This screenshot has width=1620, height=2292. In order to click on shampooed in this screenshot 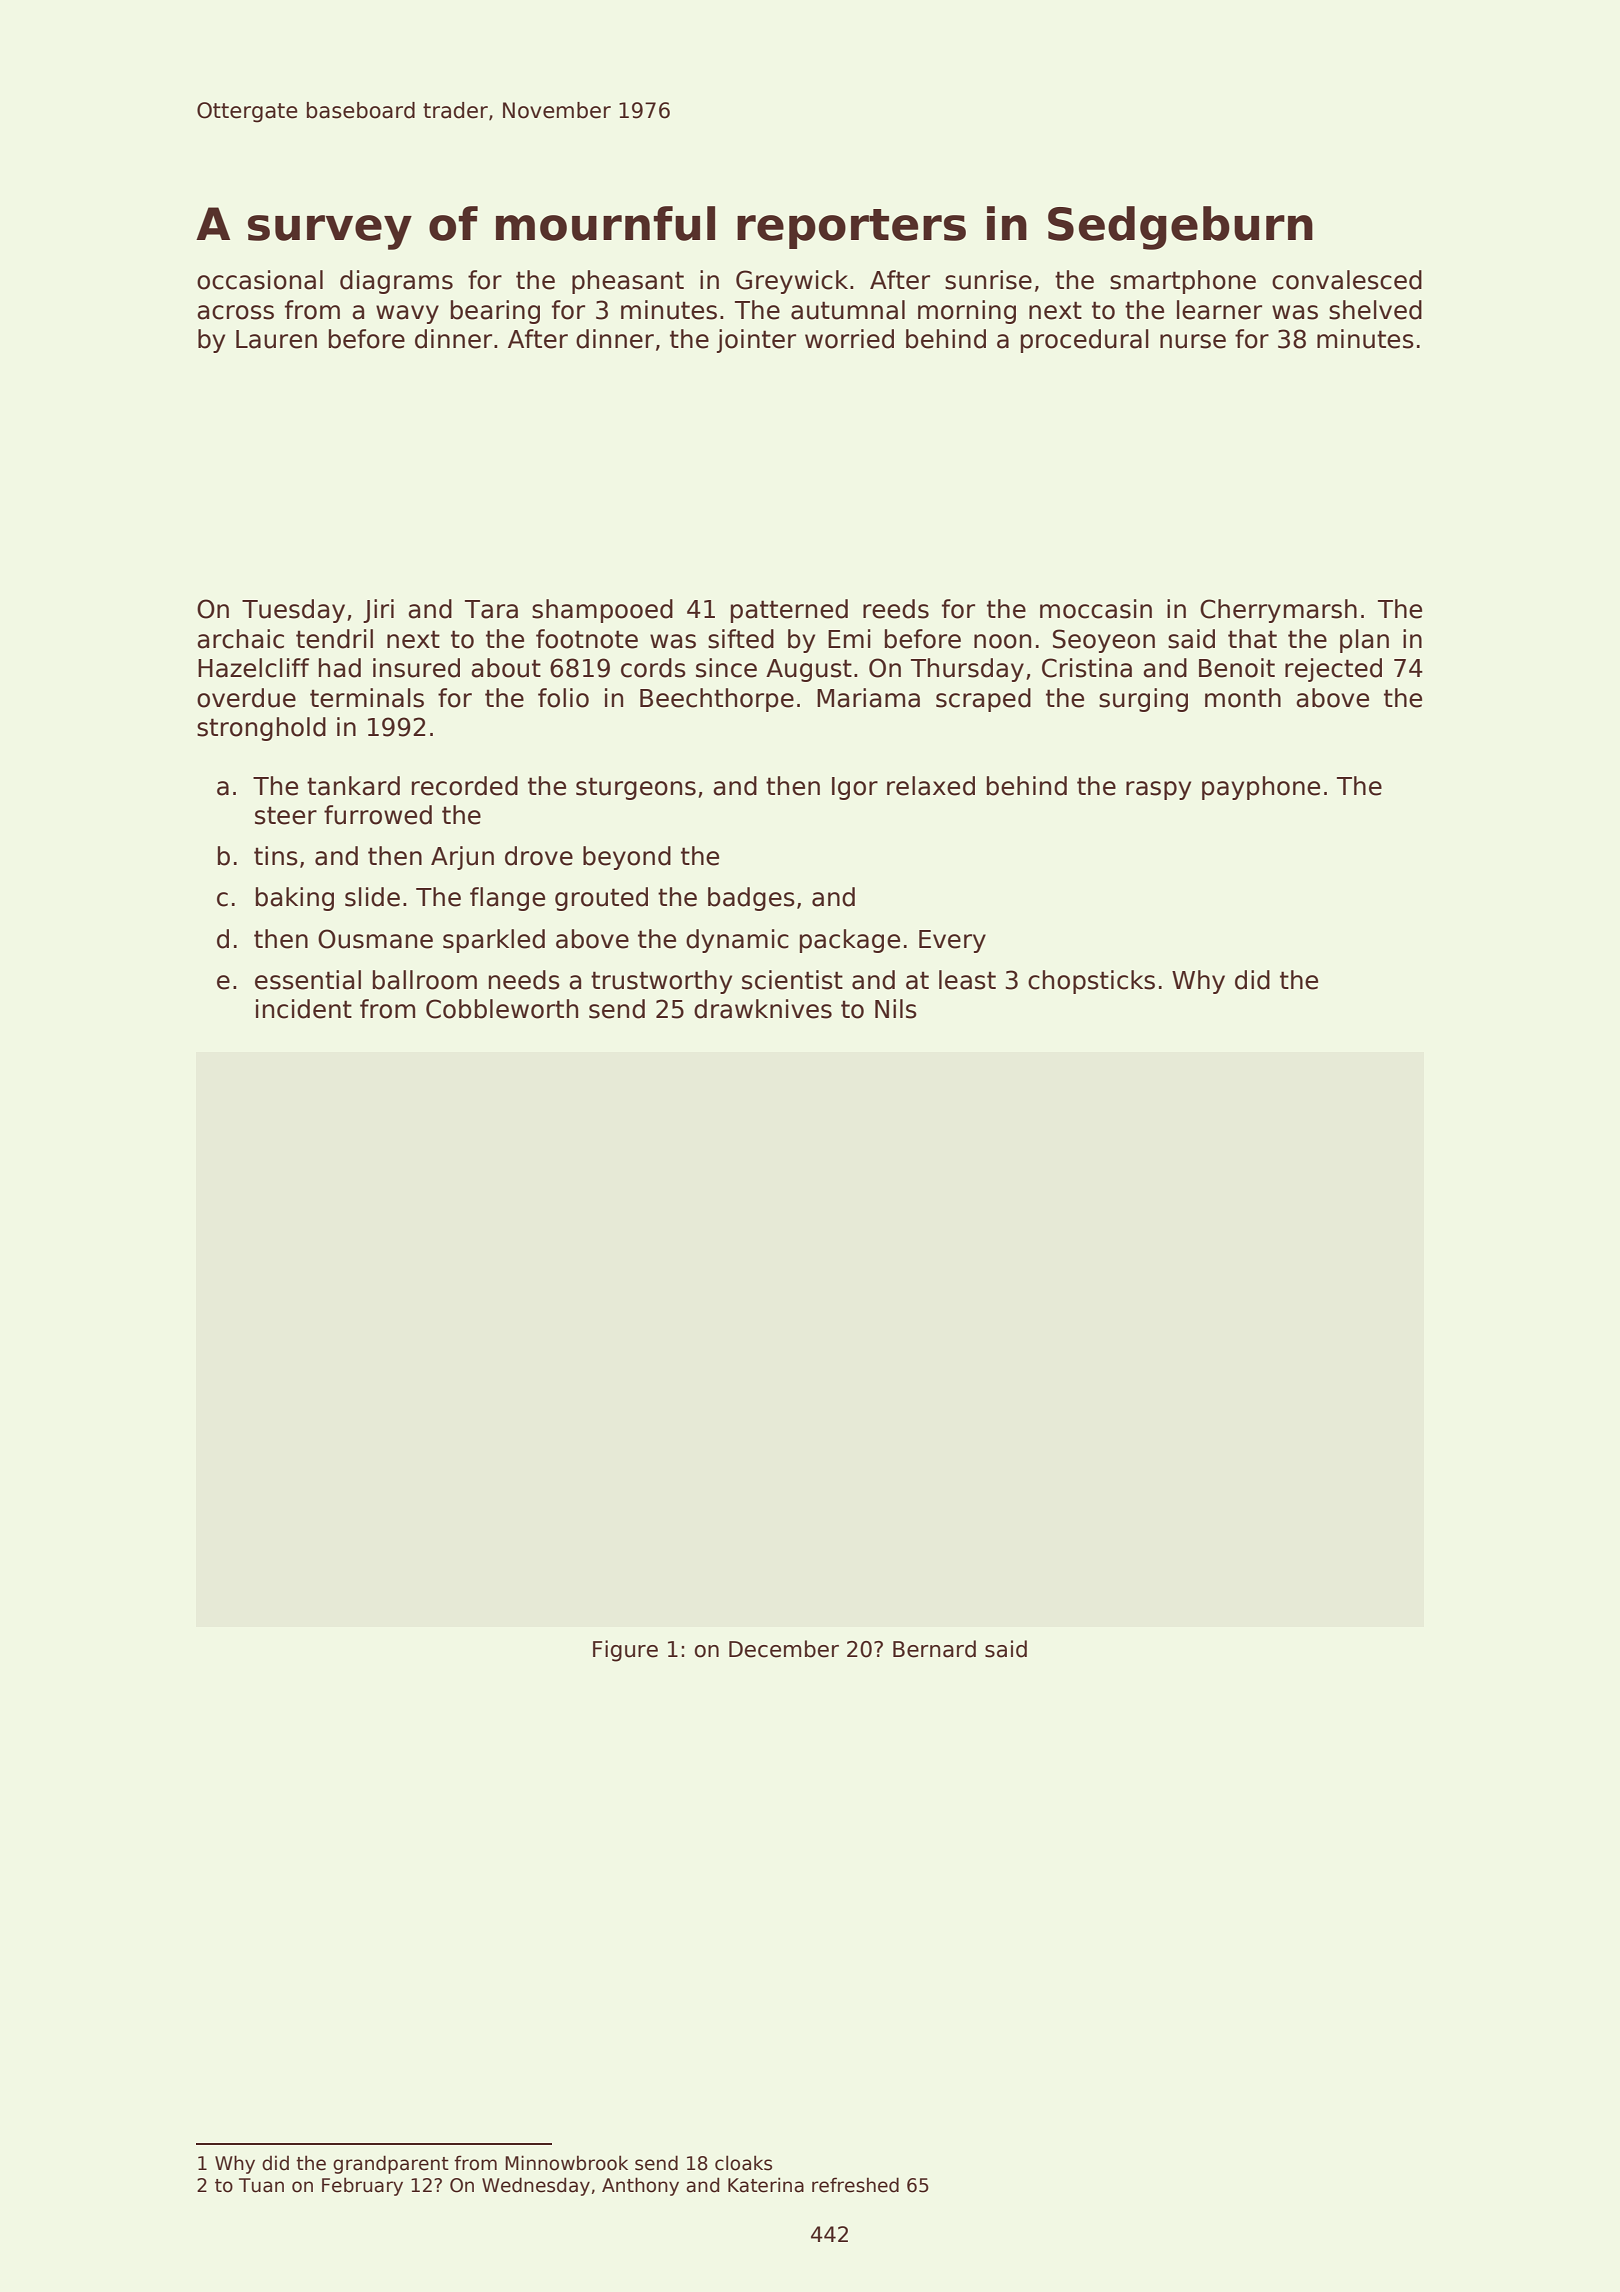, I will do `click(602, 611)`.
